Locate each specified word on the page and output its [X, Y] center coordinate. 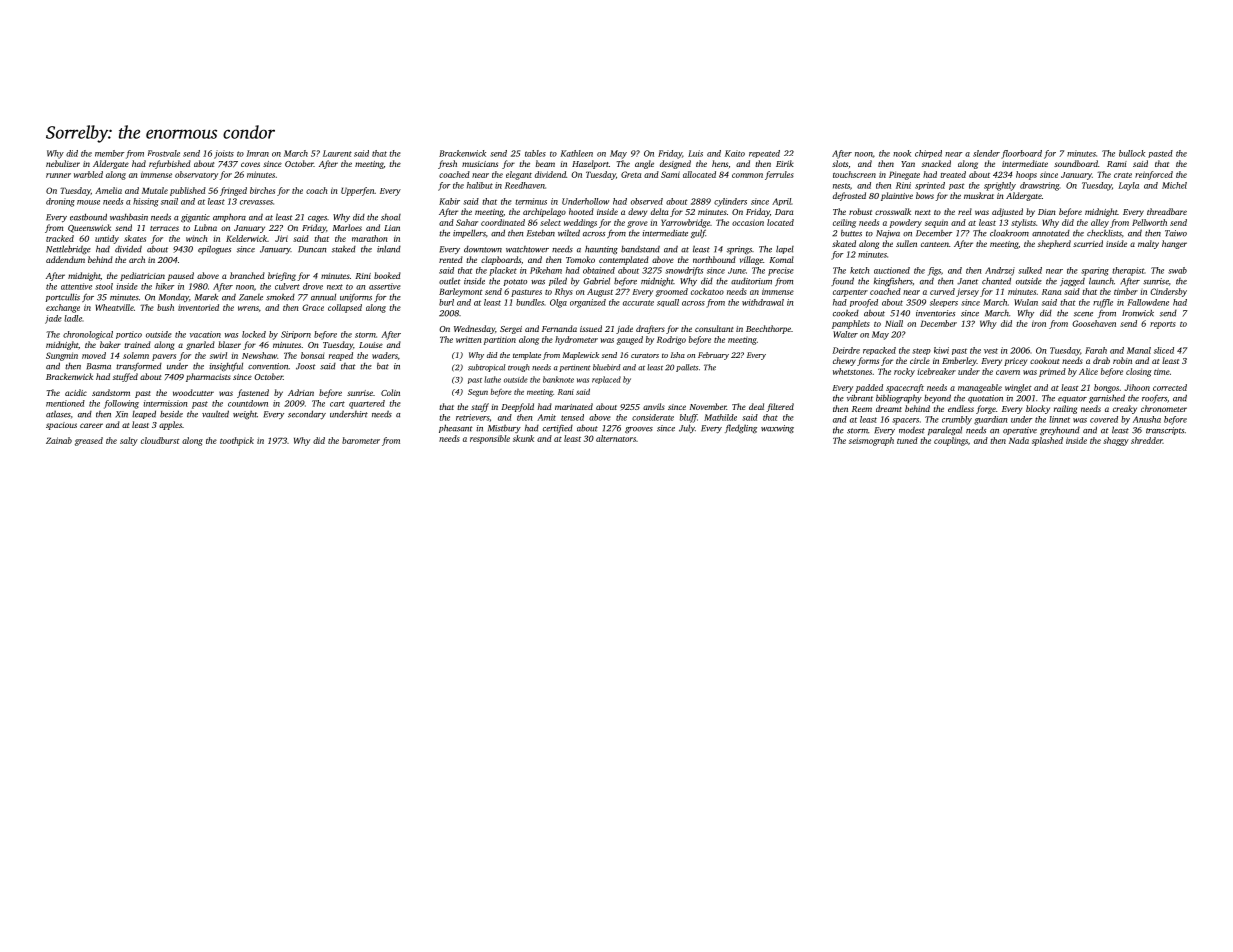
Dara [784, 212]
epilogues [214, 250]
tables [535, 153]
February [713, 356]
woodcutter [193, 392]
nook [902, 153]
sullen [906, 243]
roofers [1154, 399]
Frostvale [164, 153]
